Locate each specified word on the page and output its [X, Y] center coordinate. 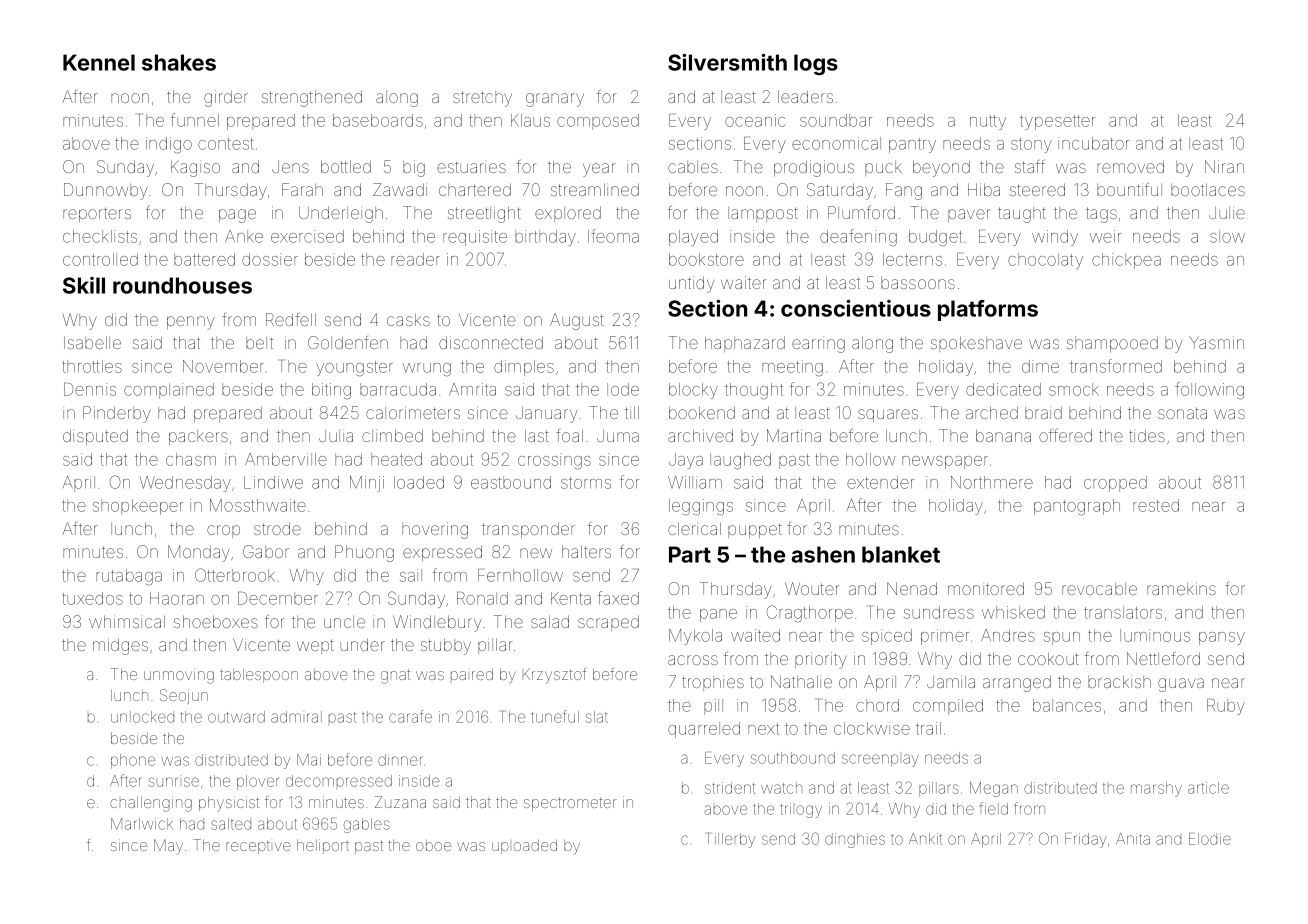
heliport [323, 846]
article [1208, 788]
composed [598, 122]
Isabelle [92, 342]
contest [226, 144]
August [577, 321]
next [763, 729]
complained [169, 391]
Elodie [1210, 839]
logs [816, 64]
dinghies [855, 840]
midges [120, 646]
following [1209, 391]
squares [888, 415]
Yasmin [1216, 342]
